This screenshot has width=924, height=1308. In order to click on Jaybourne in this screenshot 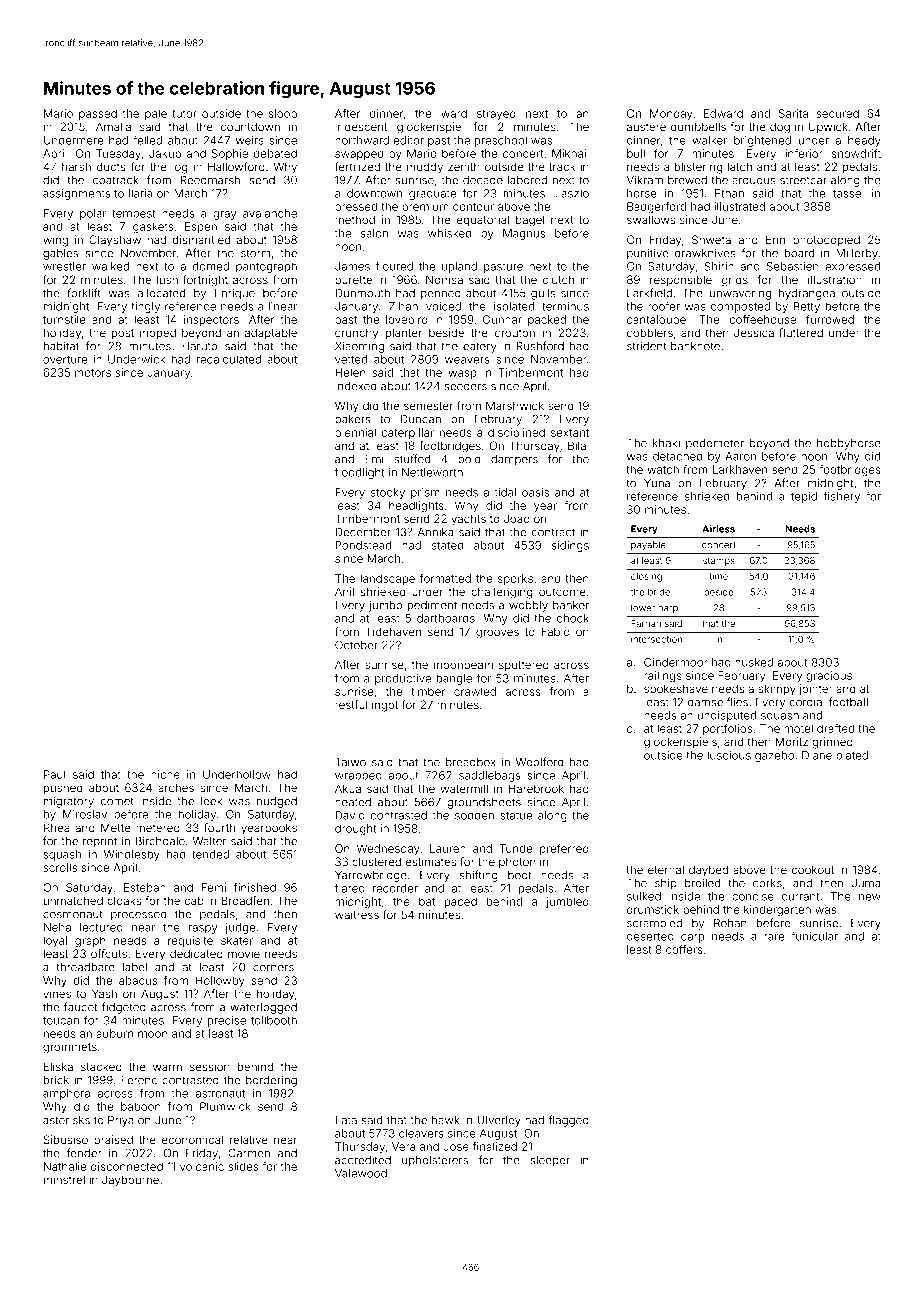, I will do `click(130, 1181)`.
